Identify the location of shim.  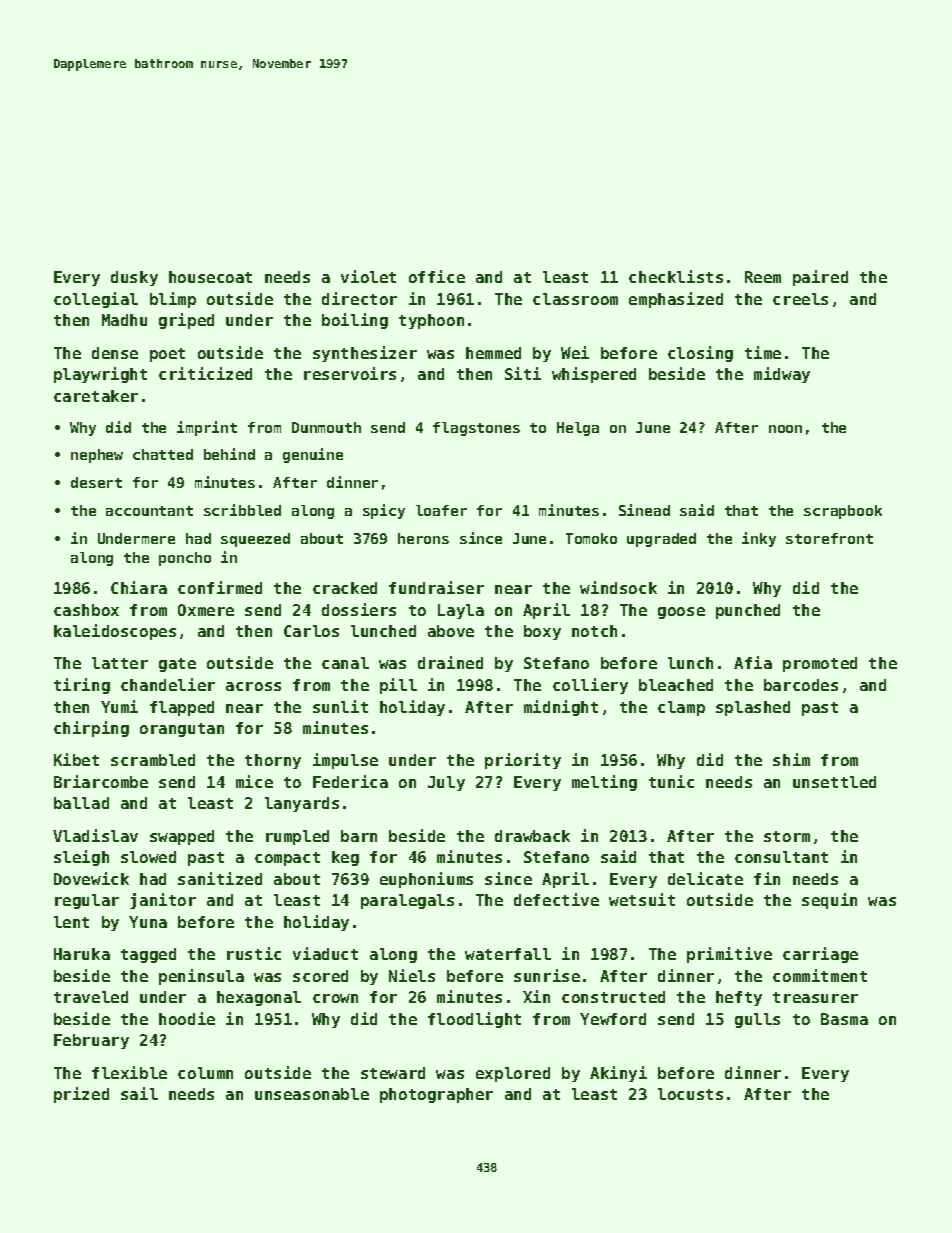
(791, 759).
